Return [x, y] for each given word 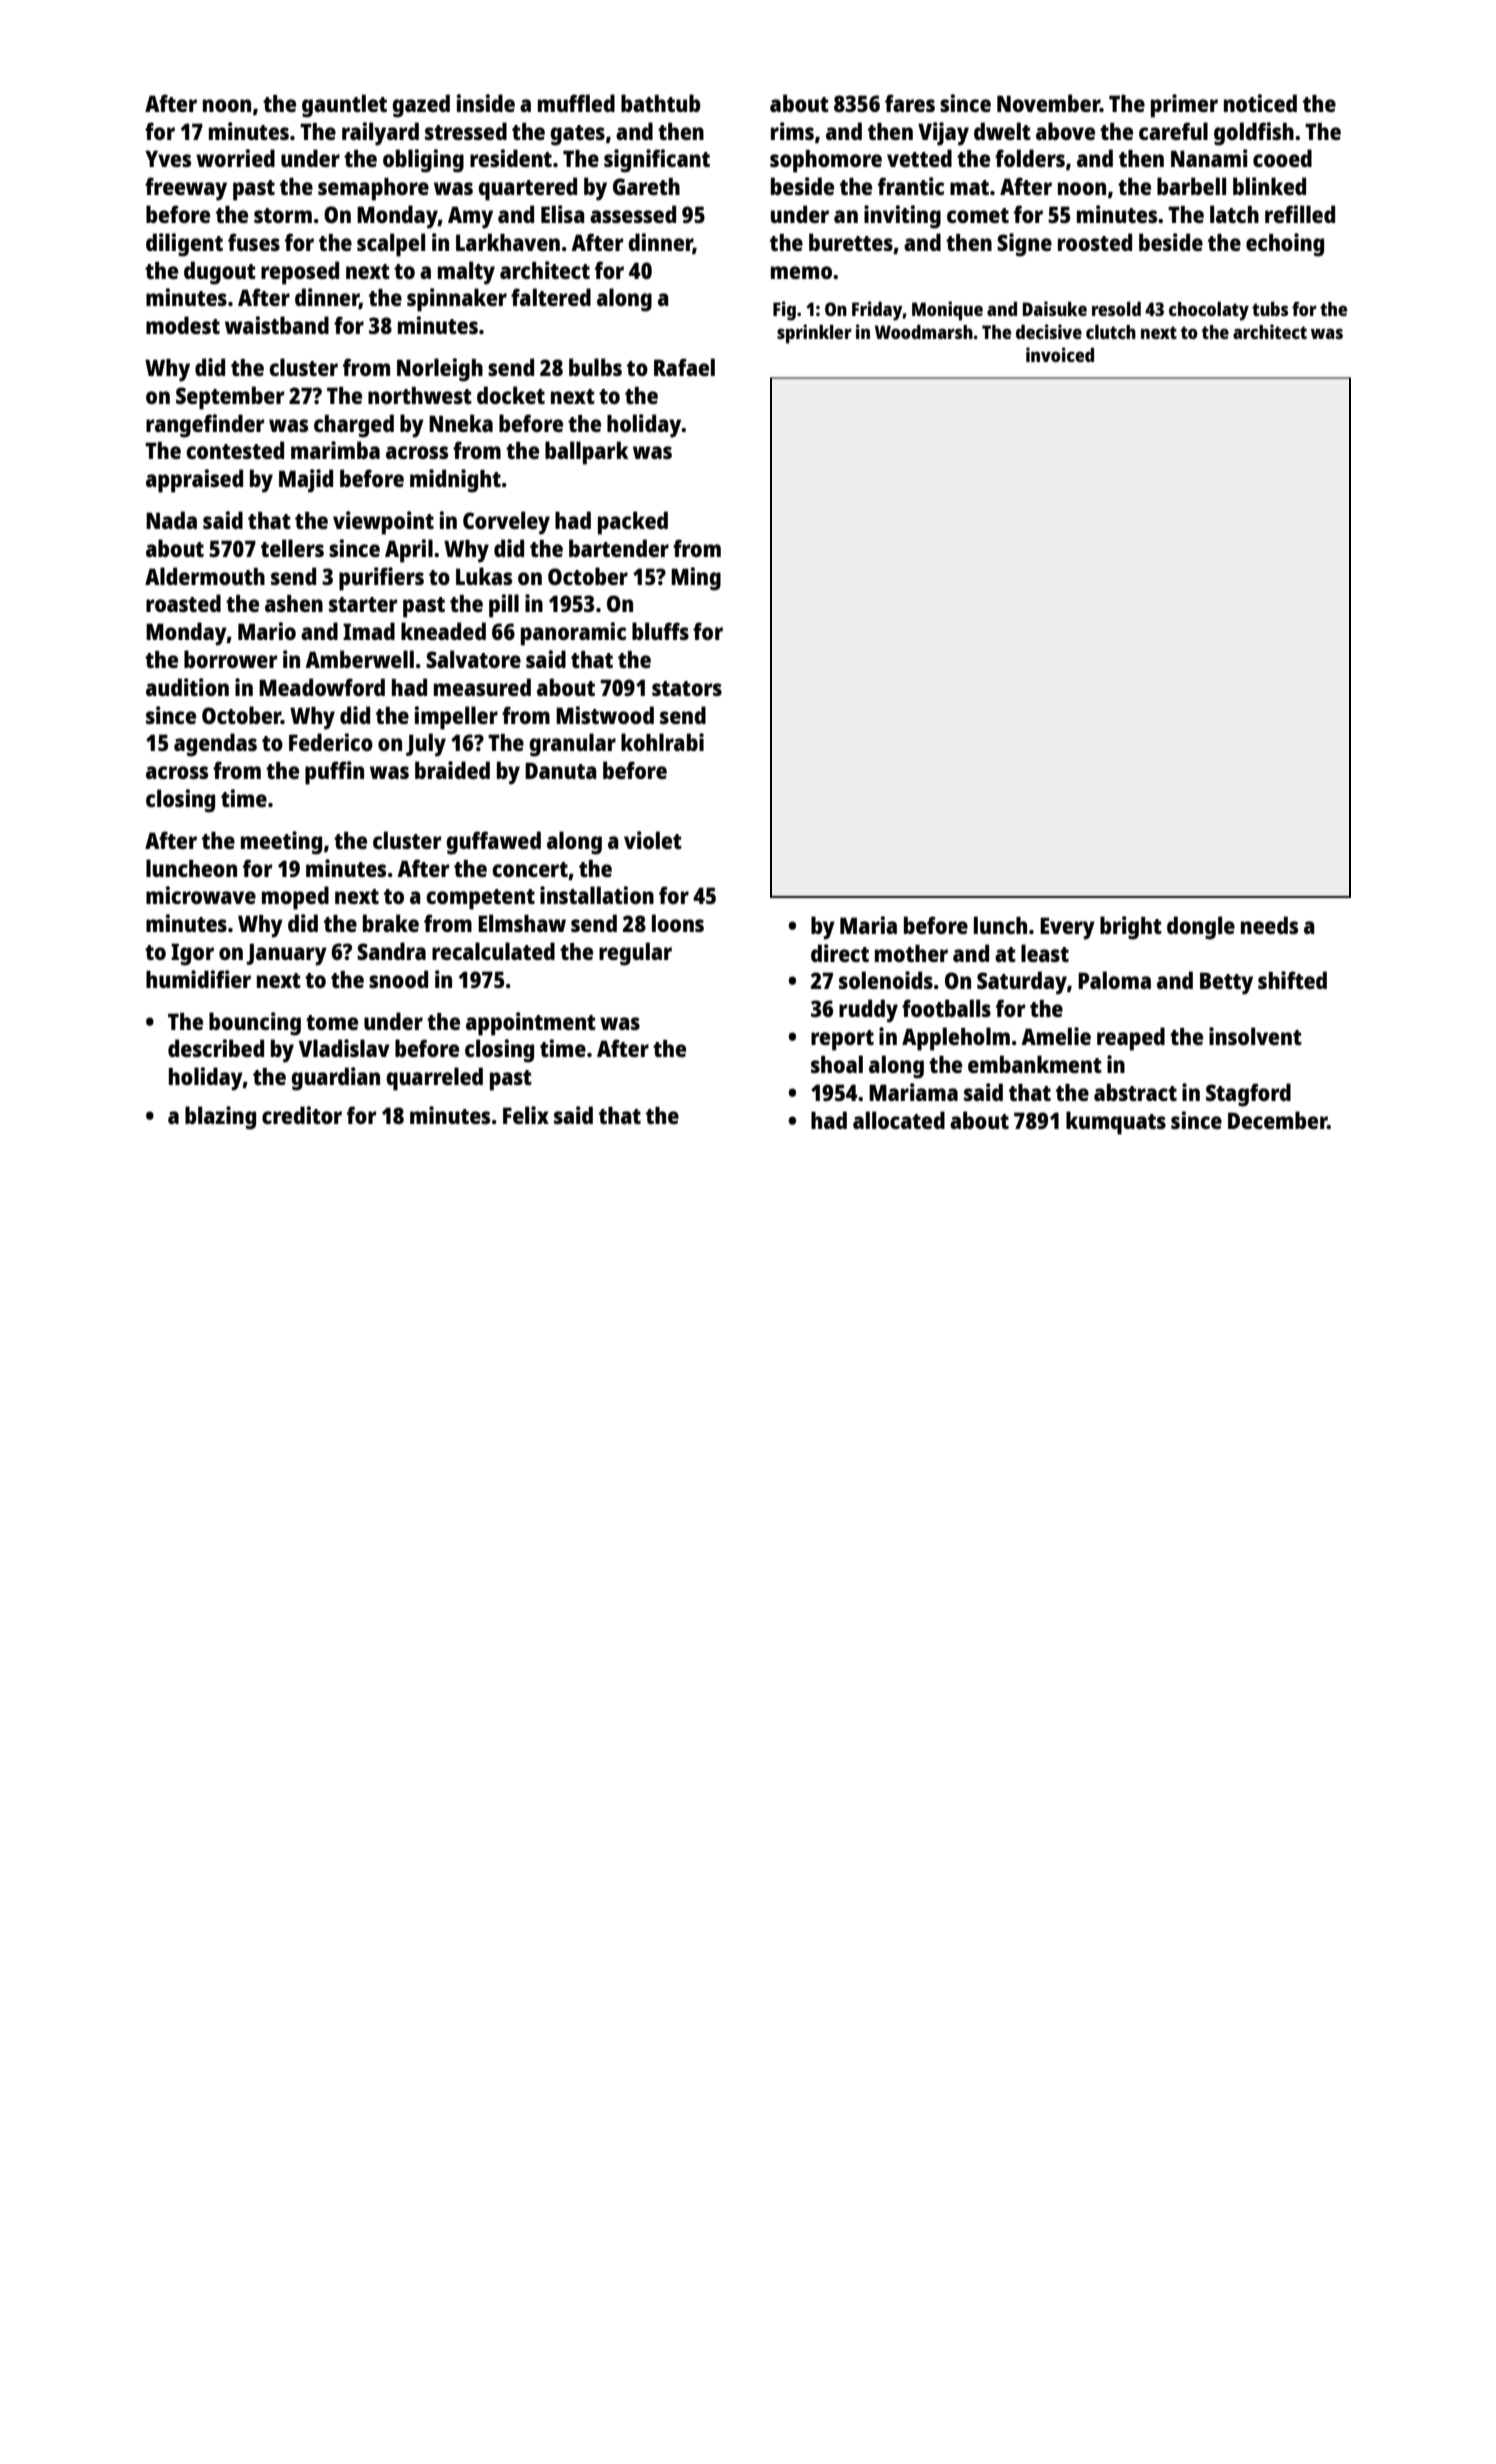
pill [504, 606]
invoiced [1060, 354]
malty [466, 273]
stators [687, 688]
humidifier [198, 979]
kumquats [1116, 1123]
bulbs [595, 367]
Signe [1024, 245]
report [842, 1040]
